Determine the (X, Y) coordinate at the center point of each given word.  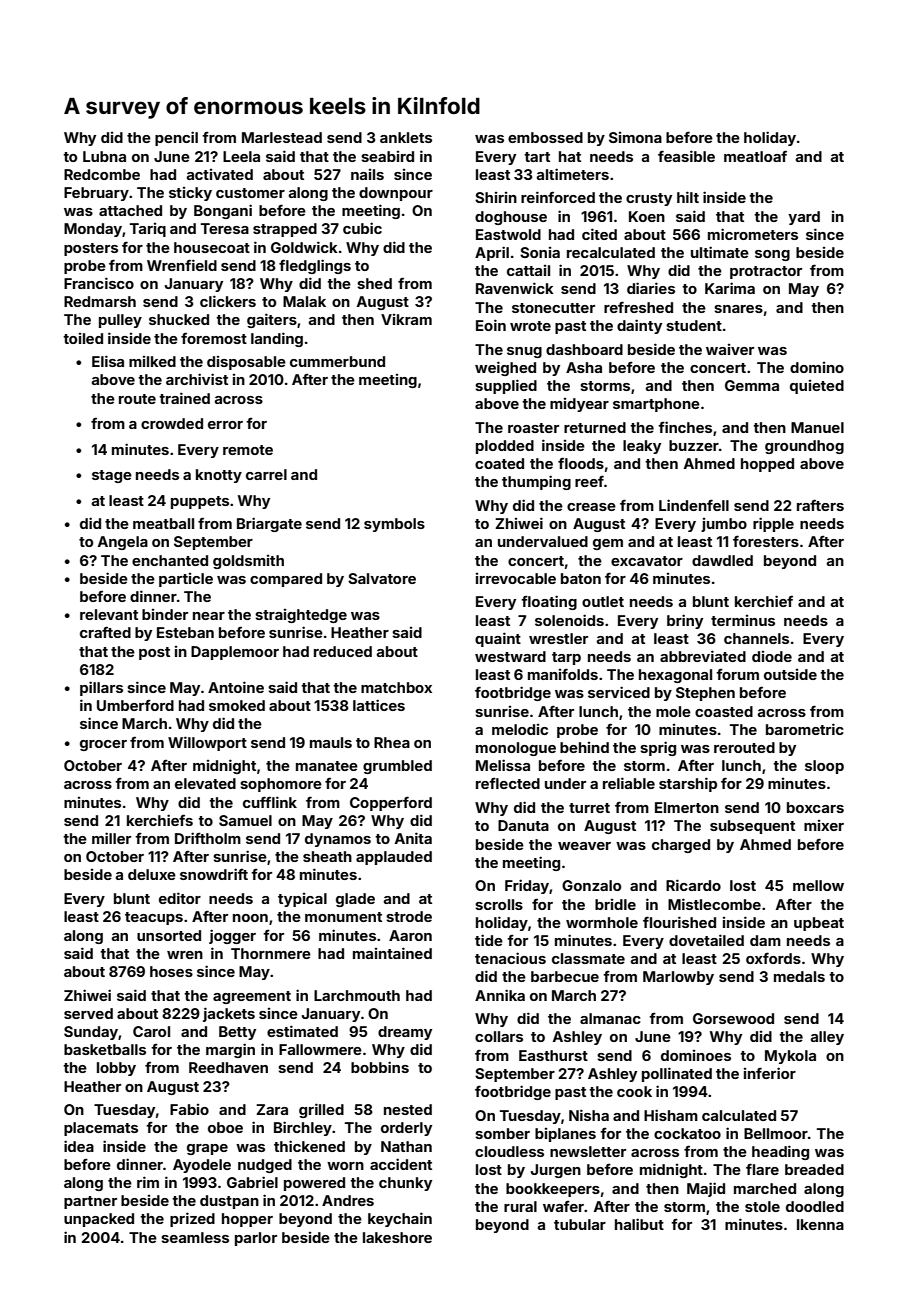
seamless (195, 1237)
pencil (176, 138)
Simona (635, 137)
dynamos (338, 840)
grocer (103, 745)
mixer (824, 825)
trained (184, 398)
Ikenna (820, 1224)
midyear (579, 405)
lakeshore (397, 1237)
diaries (651, 288)
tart (537, 157)
